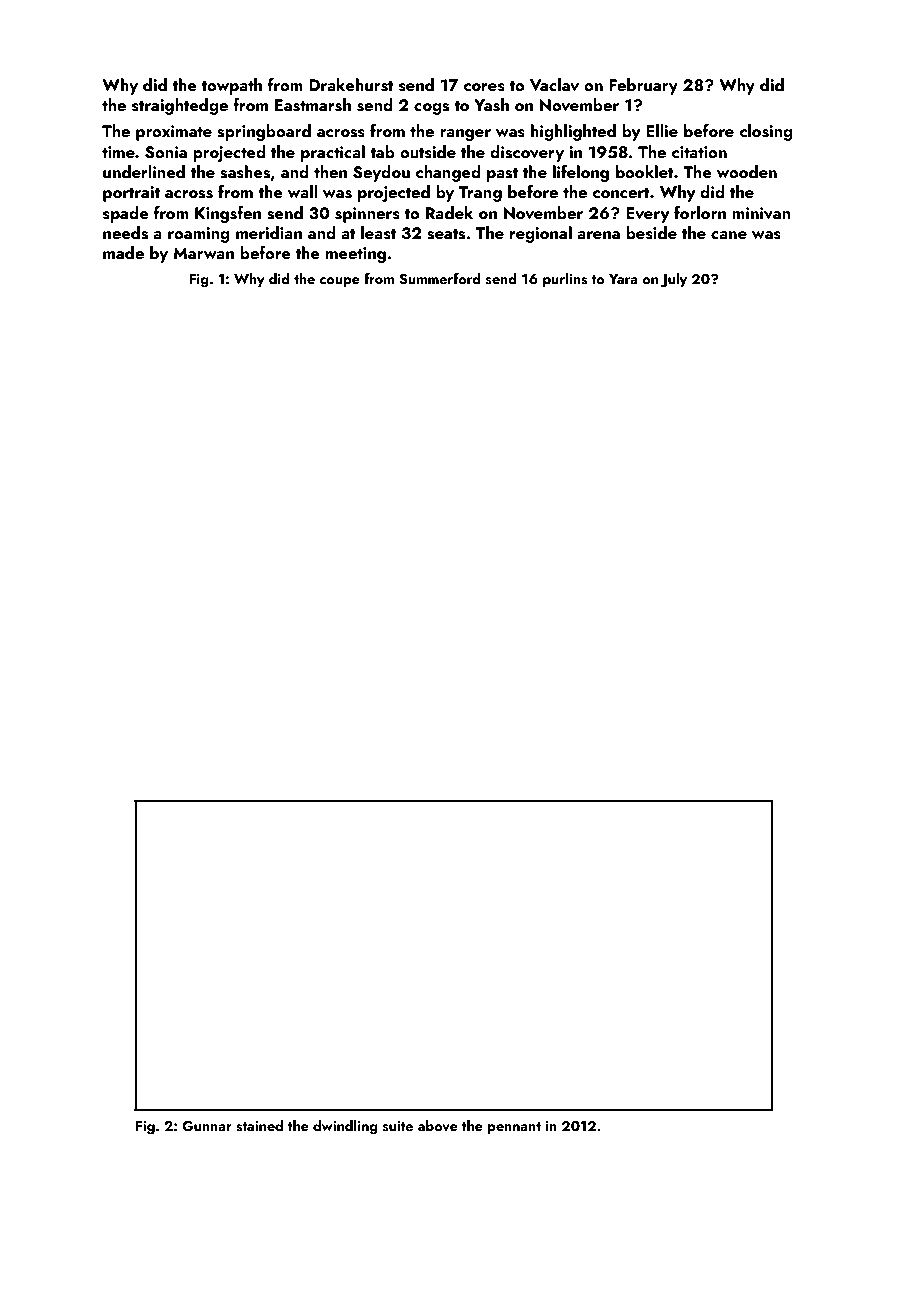  I want to click on above, so click(438, 1125).
